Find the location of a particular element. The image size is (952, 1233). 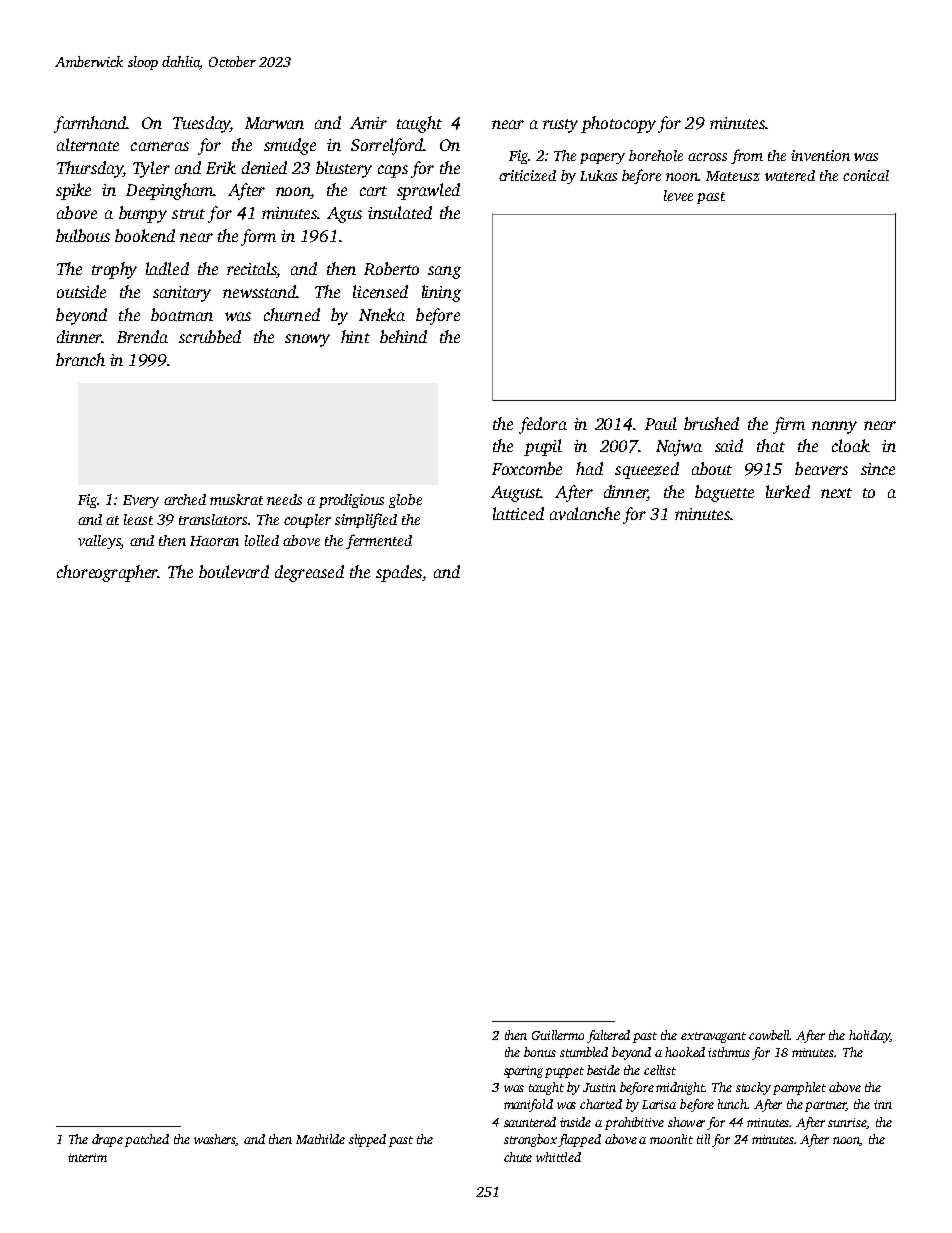

drape is located at coordinates (107, 1140).
